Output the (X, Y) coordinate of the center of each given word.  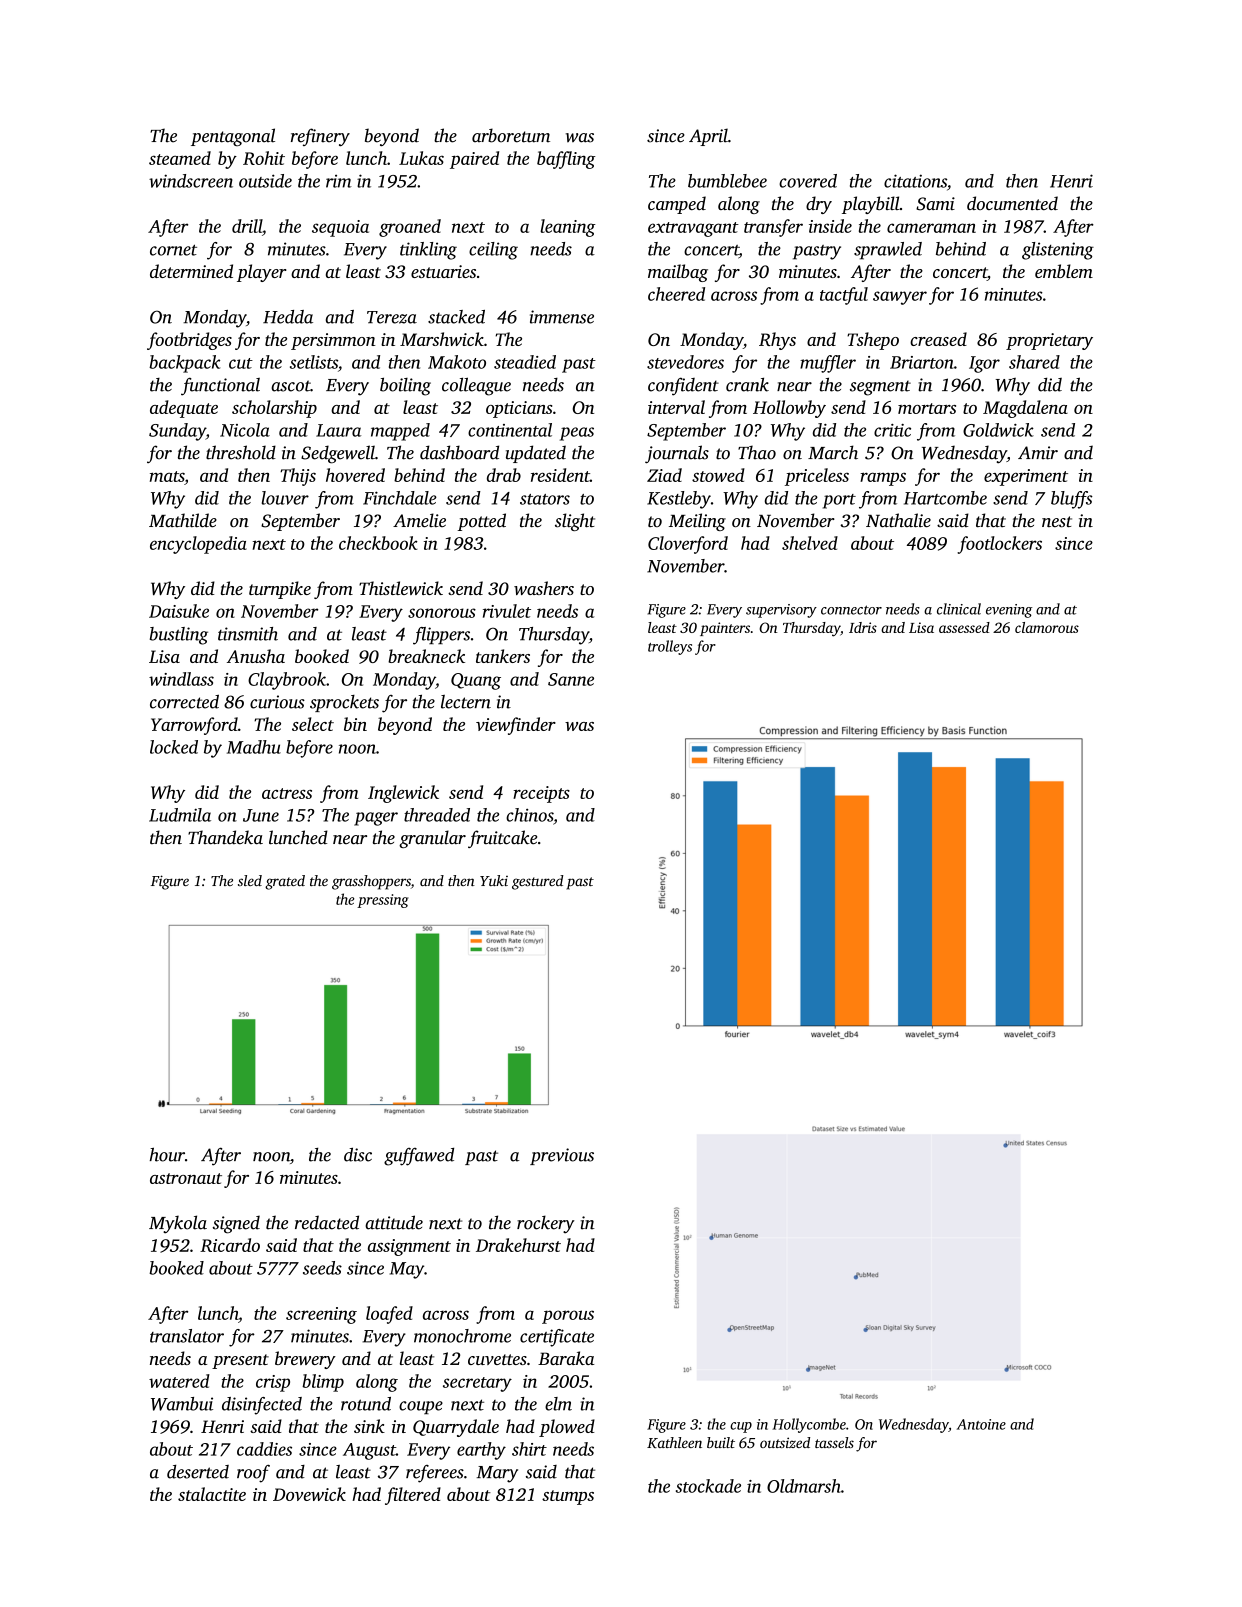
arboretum (511, 135)
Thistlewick (401, 588)
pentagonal (233, 137)
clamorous (1047, 627)
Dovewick (309, 1494)
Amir (1038, 453)
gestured (538, 882)
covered (808, 181)
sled (250, 880)
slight (575, 522)
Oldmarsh (804, 1486)
